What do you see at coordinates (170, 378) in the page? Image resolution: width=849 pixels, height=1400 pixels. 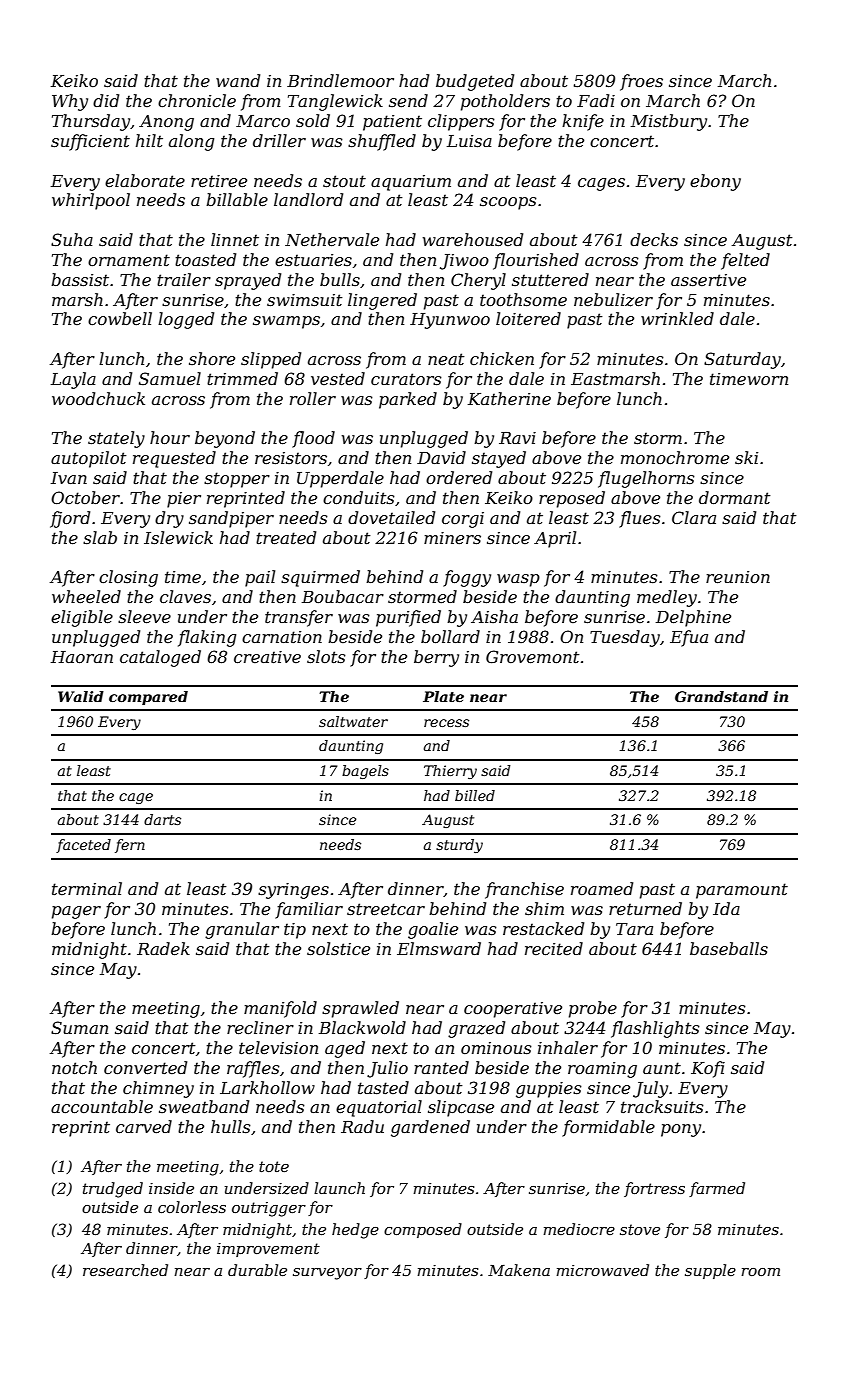 I see `Samuel` at bounding box center [170, 378].
